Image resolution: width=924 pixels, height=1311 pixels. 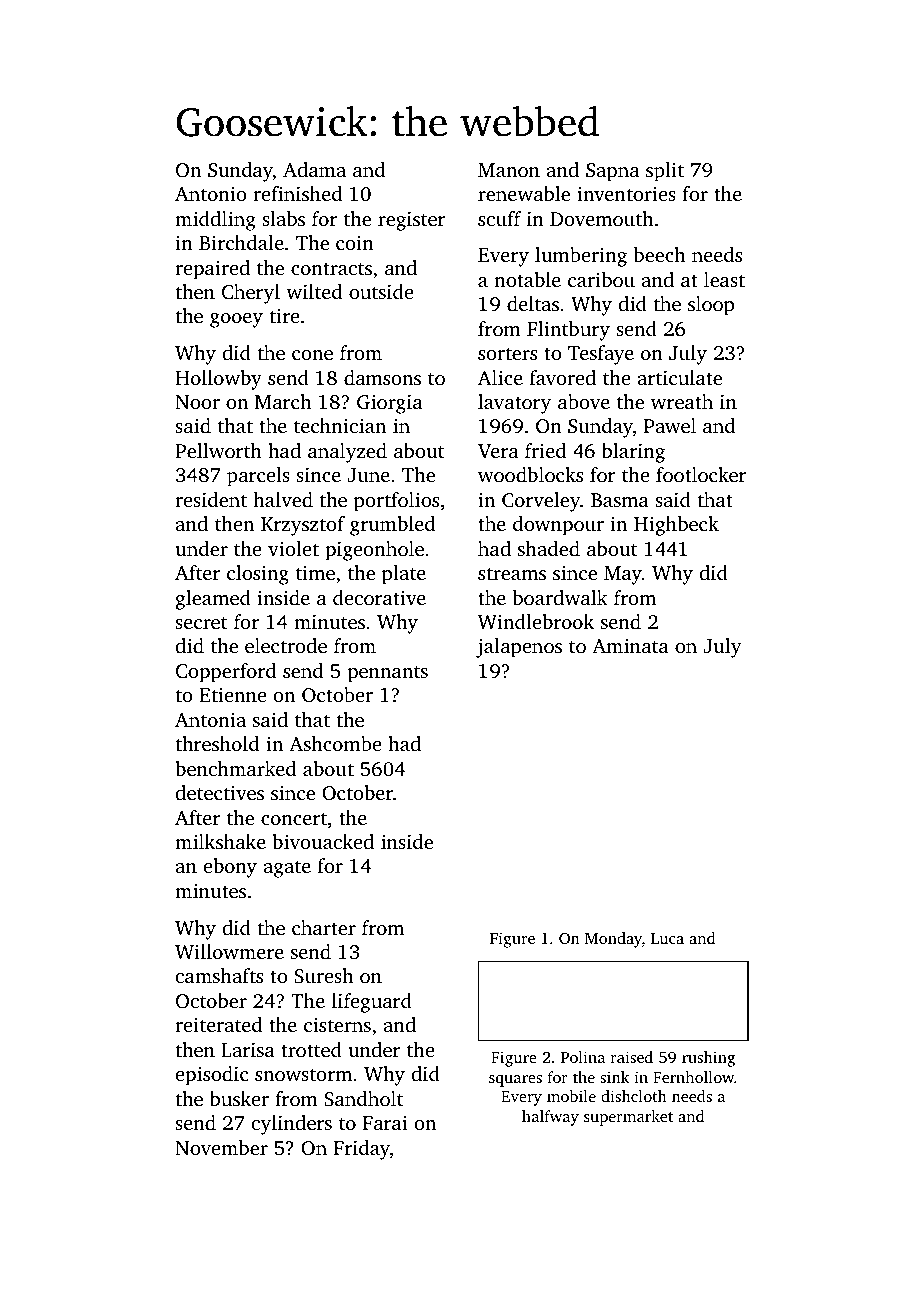 What do you see at coordinates (311, 1049) in the page?
I see `trotted` at bounding box center [311, 1049].
